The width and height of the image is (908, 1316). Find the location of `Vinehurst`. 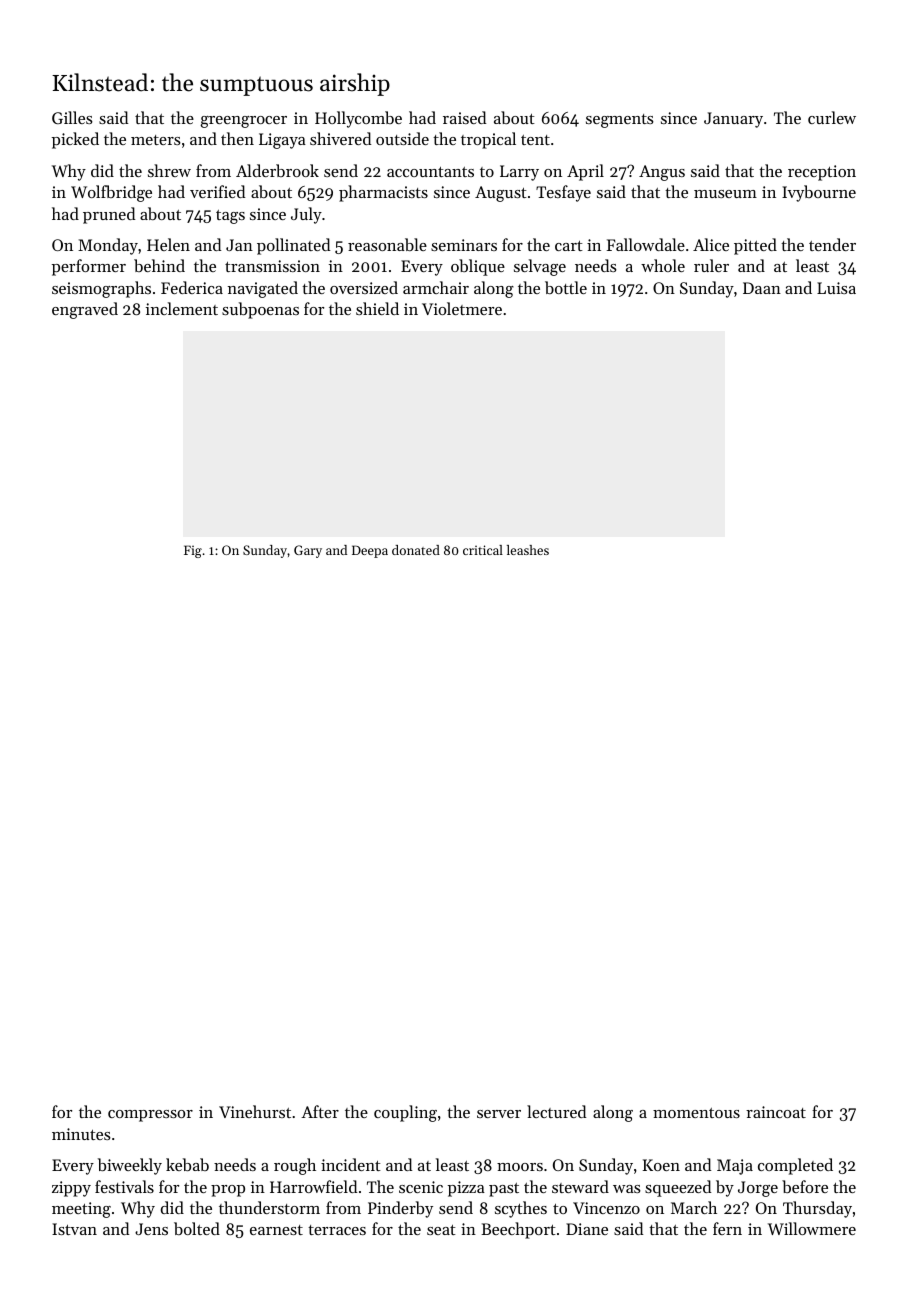

Vinehurst is located at coordinates (255, 1111).
